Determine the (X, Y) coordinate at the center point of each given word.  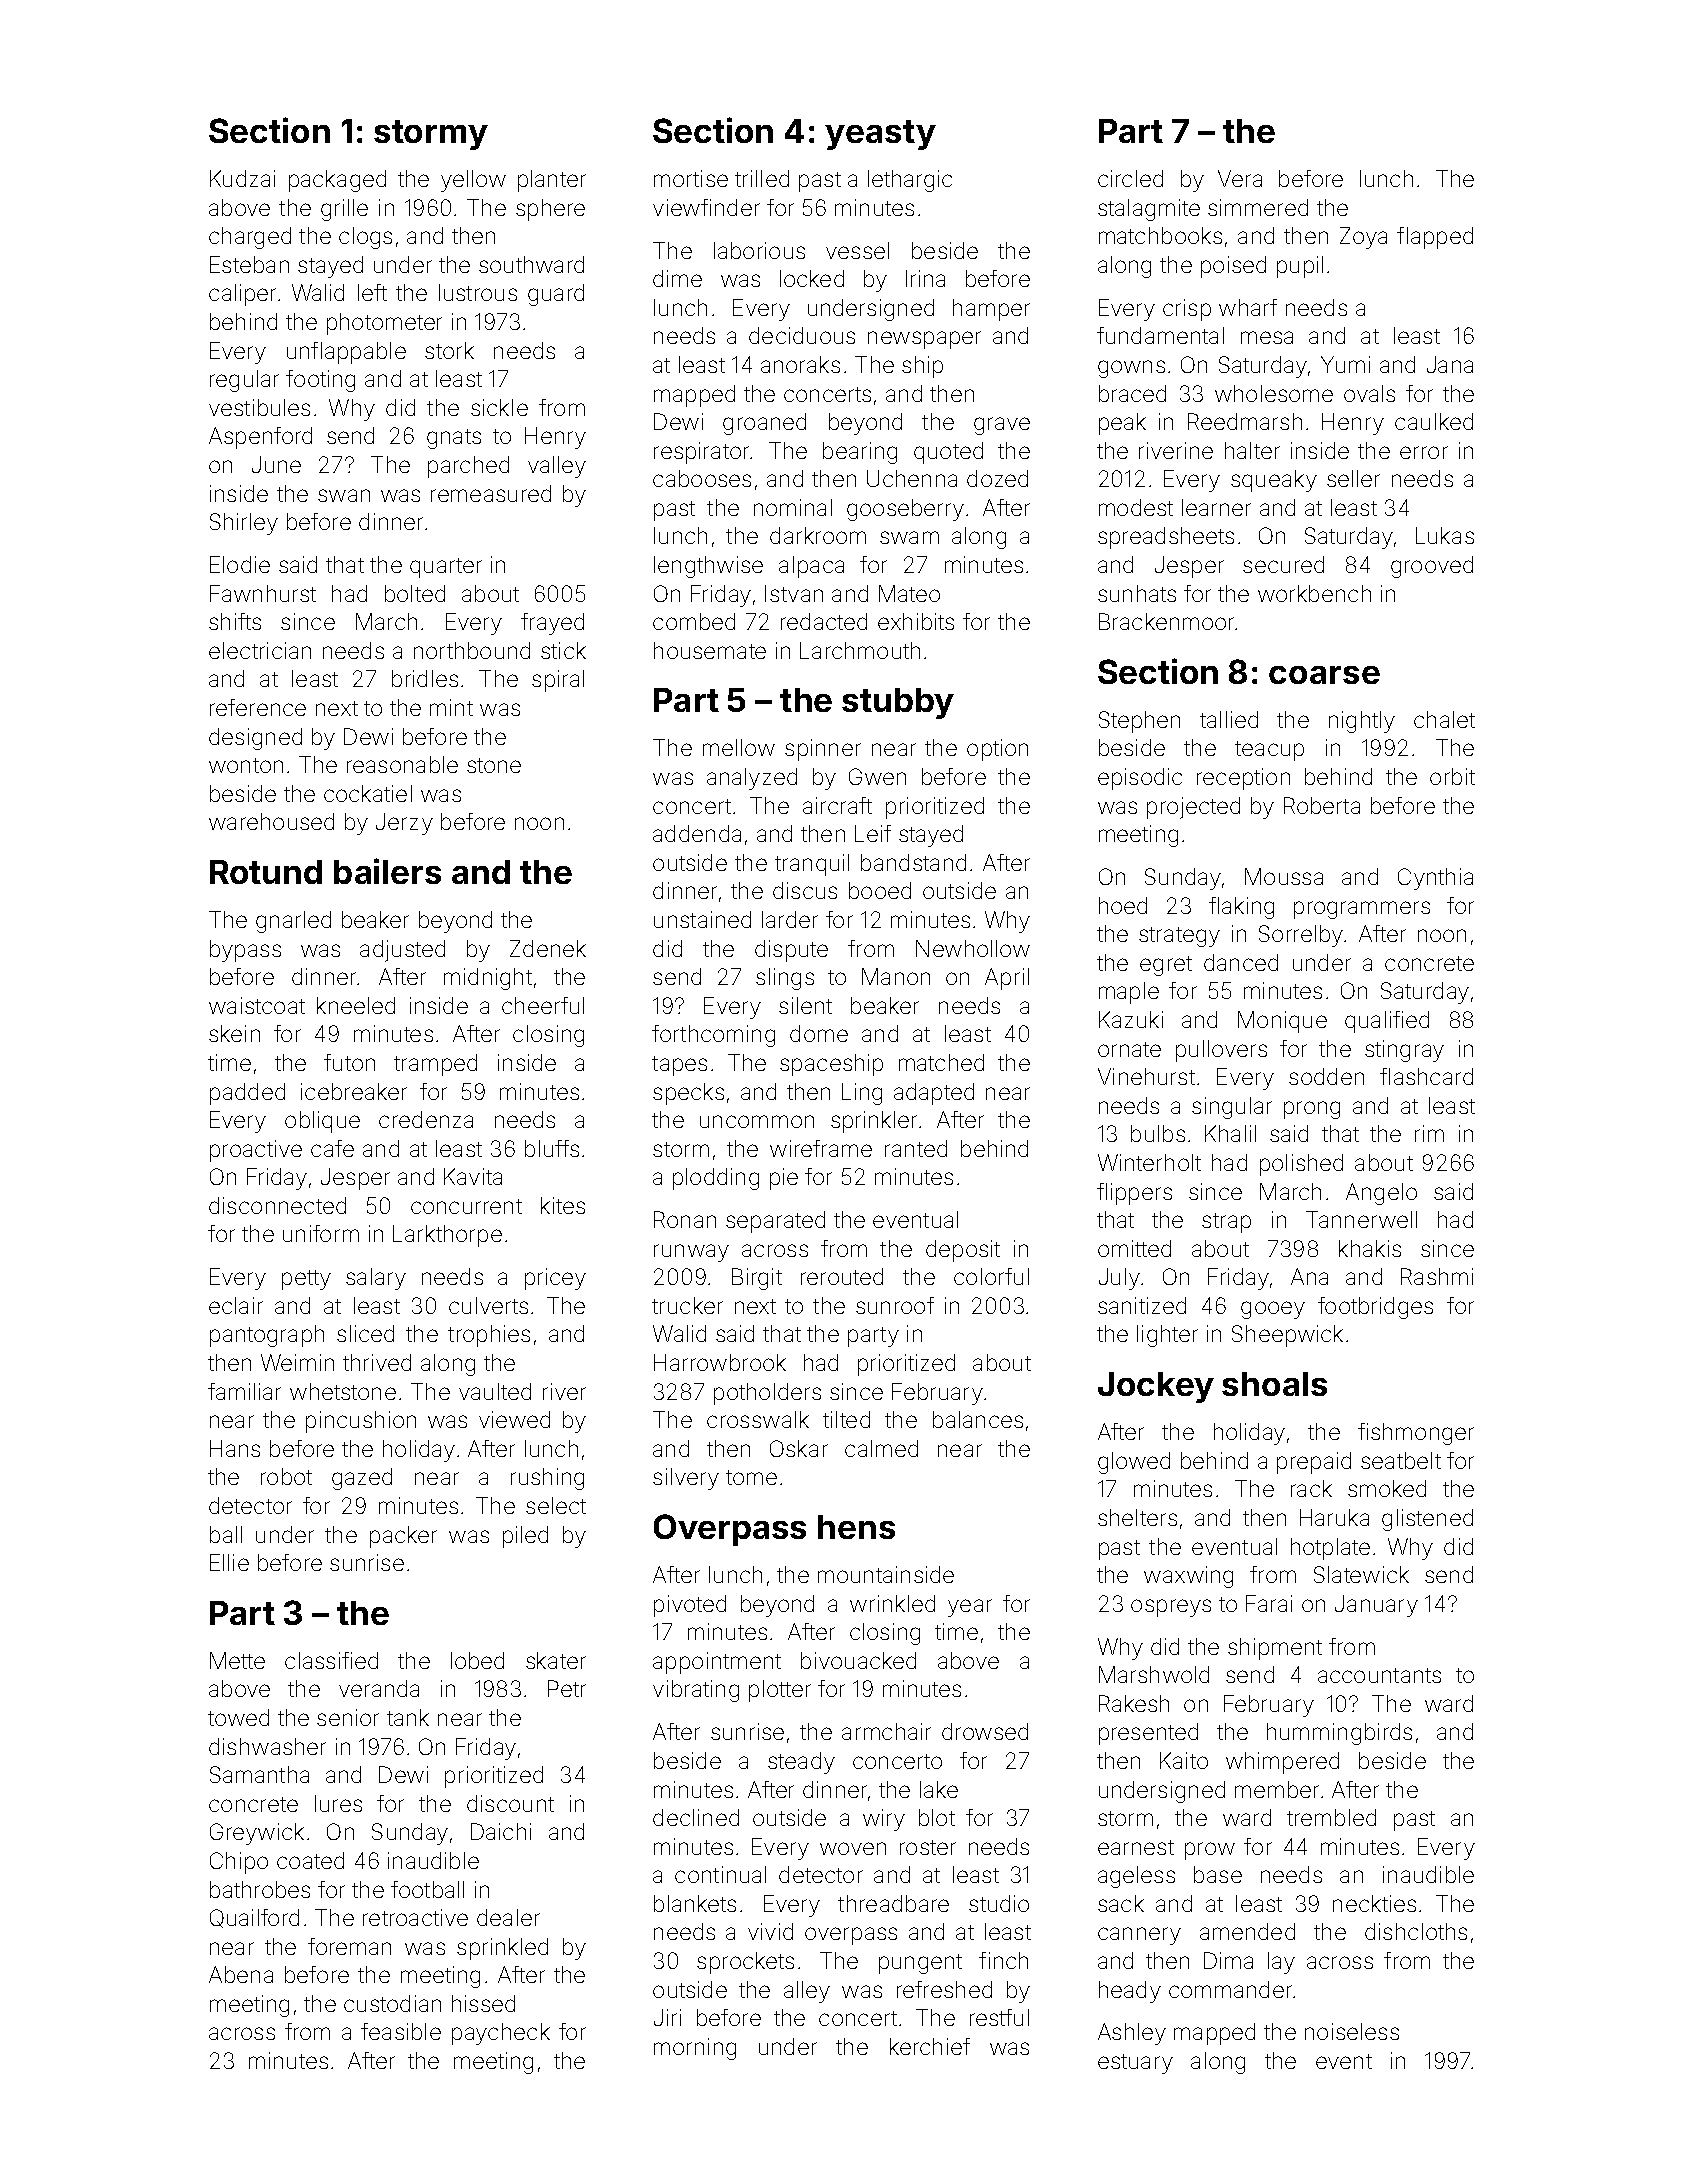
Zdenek (548, 948)
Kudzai (242, 178)
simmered (1258, 207)
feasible (401, 2031)
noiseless (1352, 2031)
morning (695, 2049)
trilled (762, 178)
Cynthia (1435, 879)
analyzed (752, 779)
